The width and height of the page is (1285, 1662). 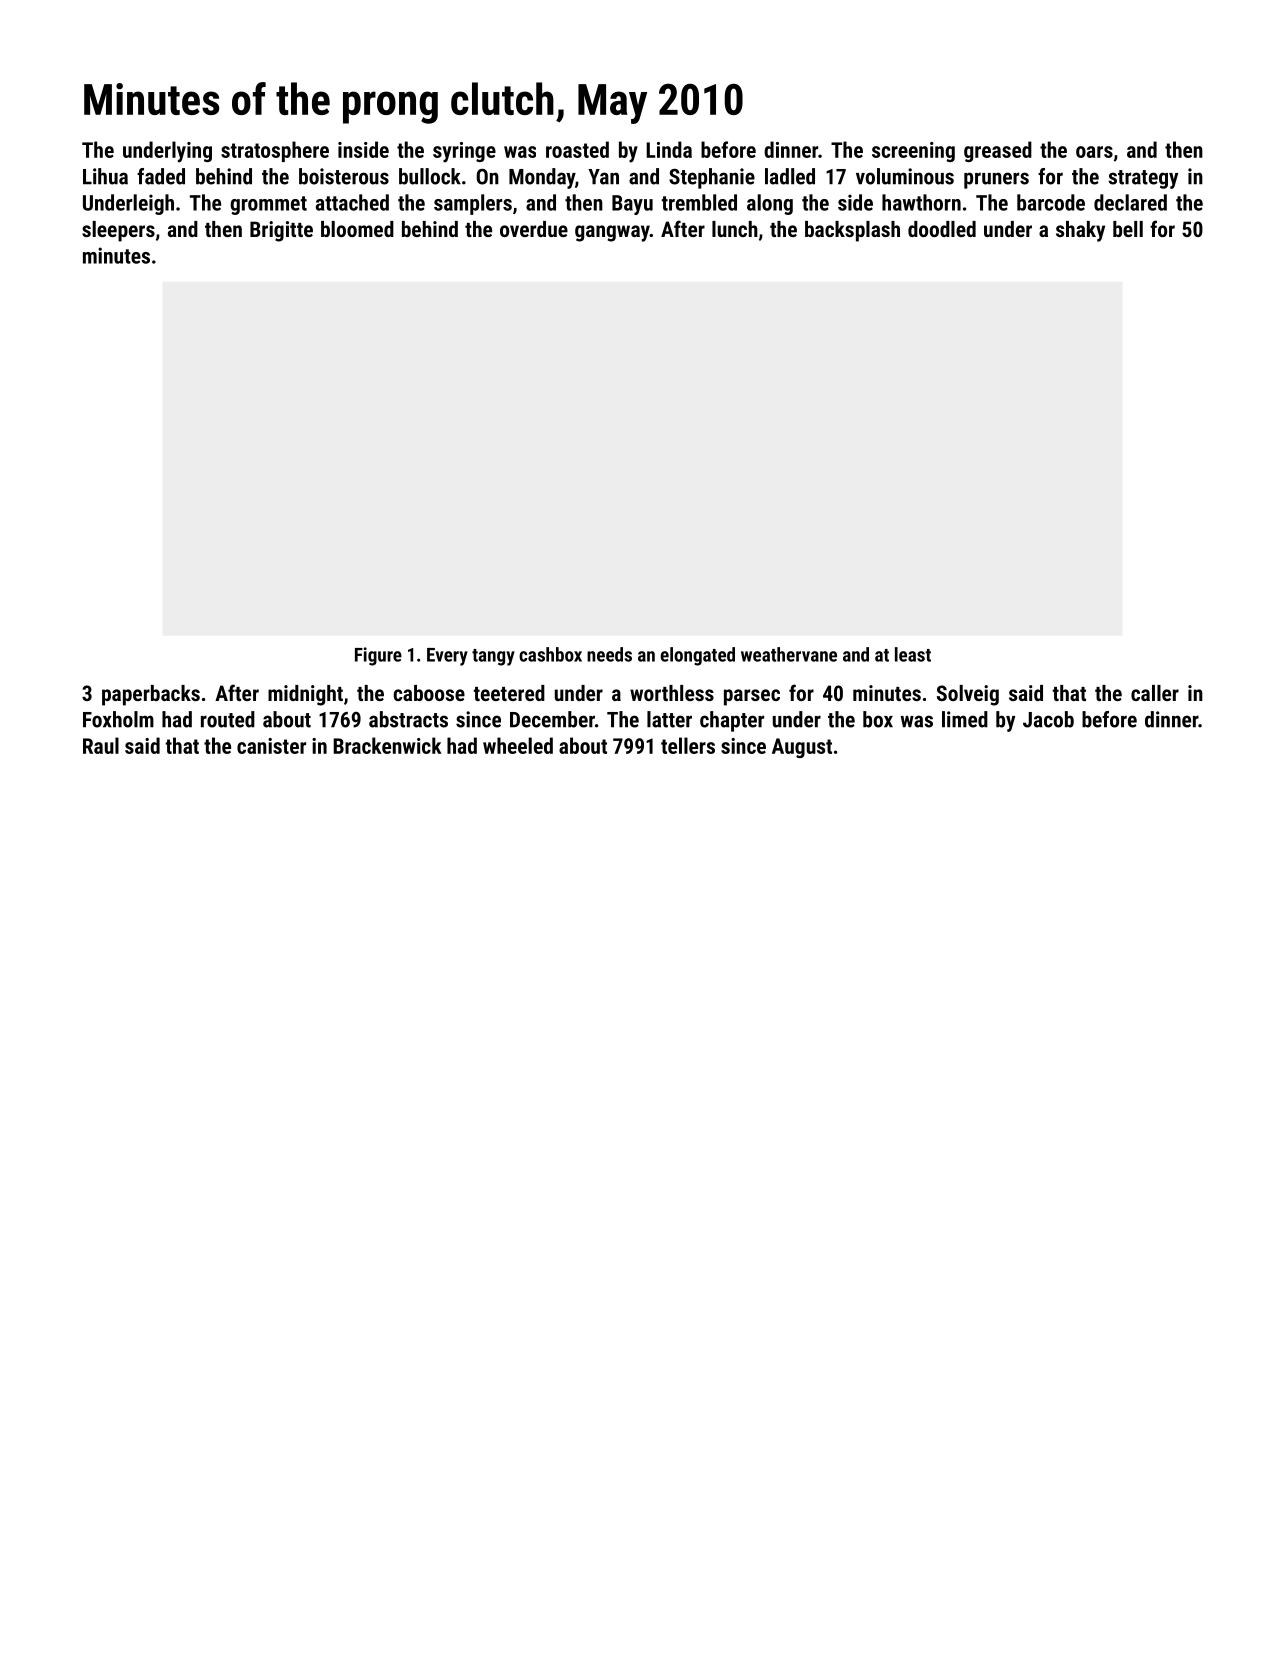 I want to click on least, so click(x=913, y=654).
